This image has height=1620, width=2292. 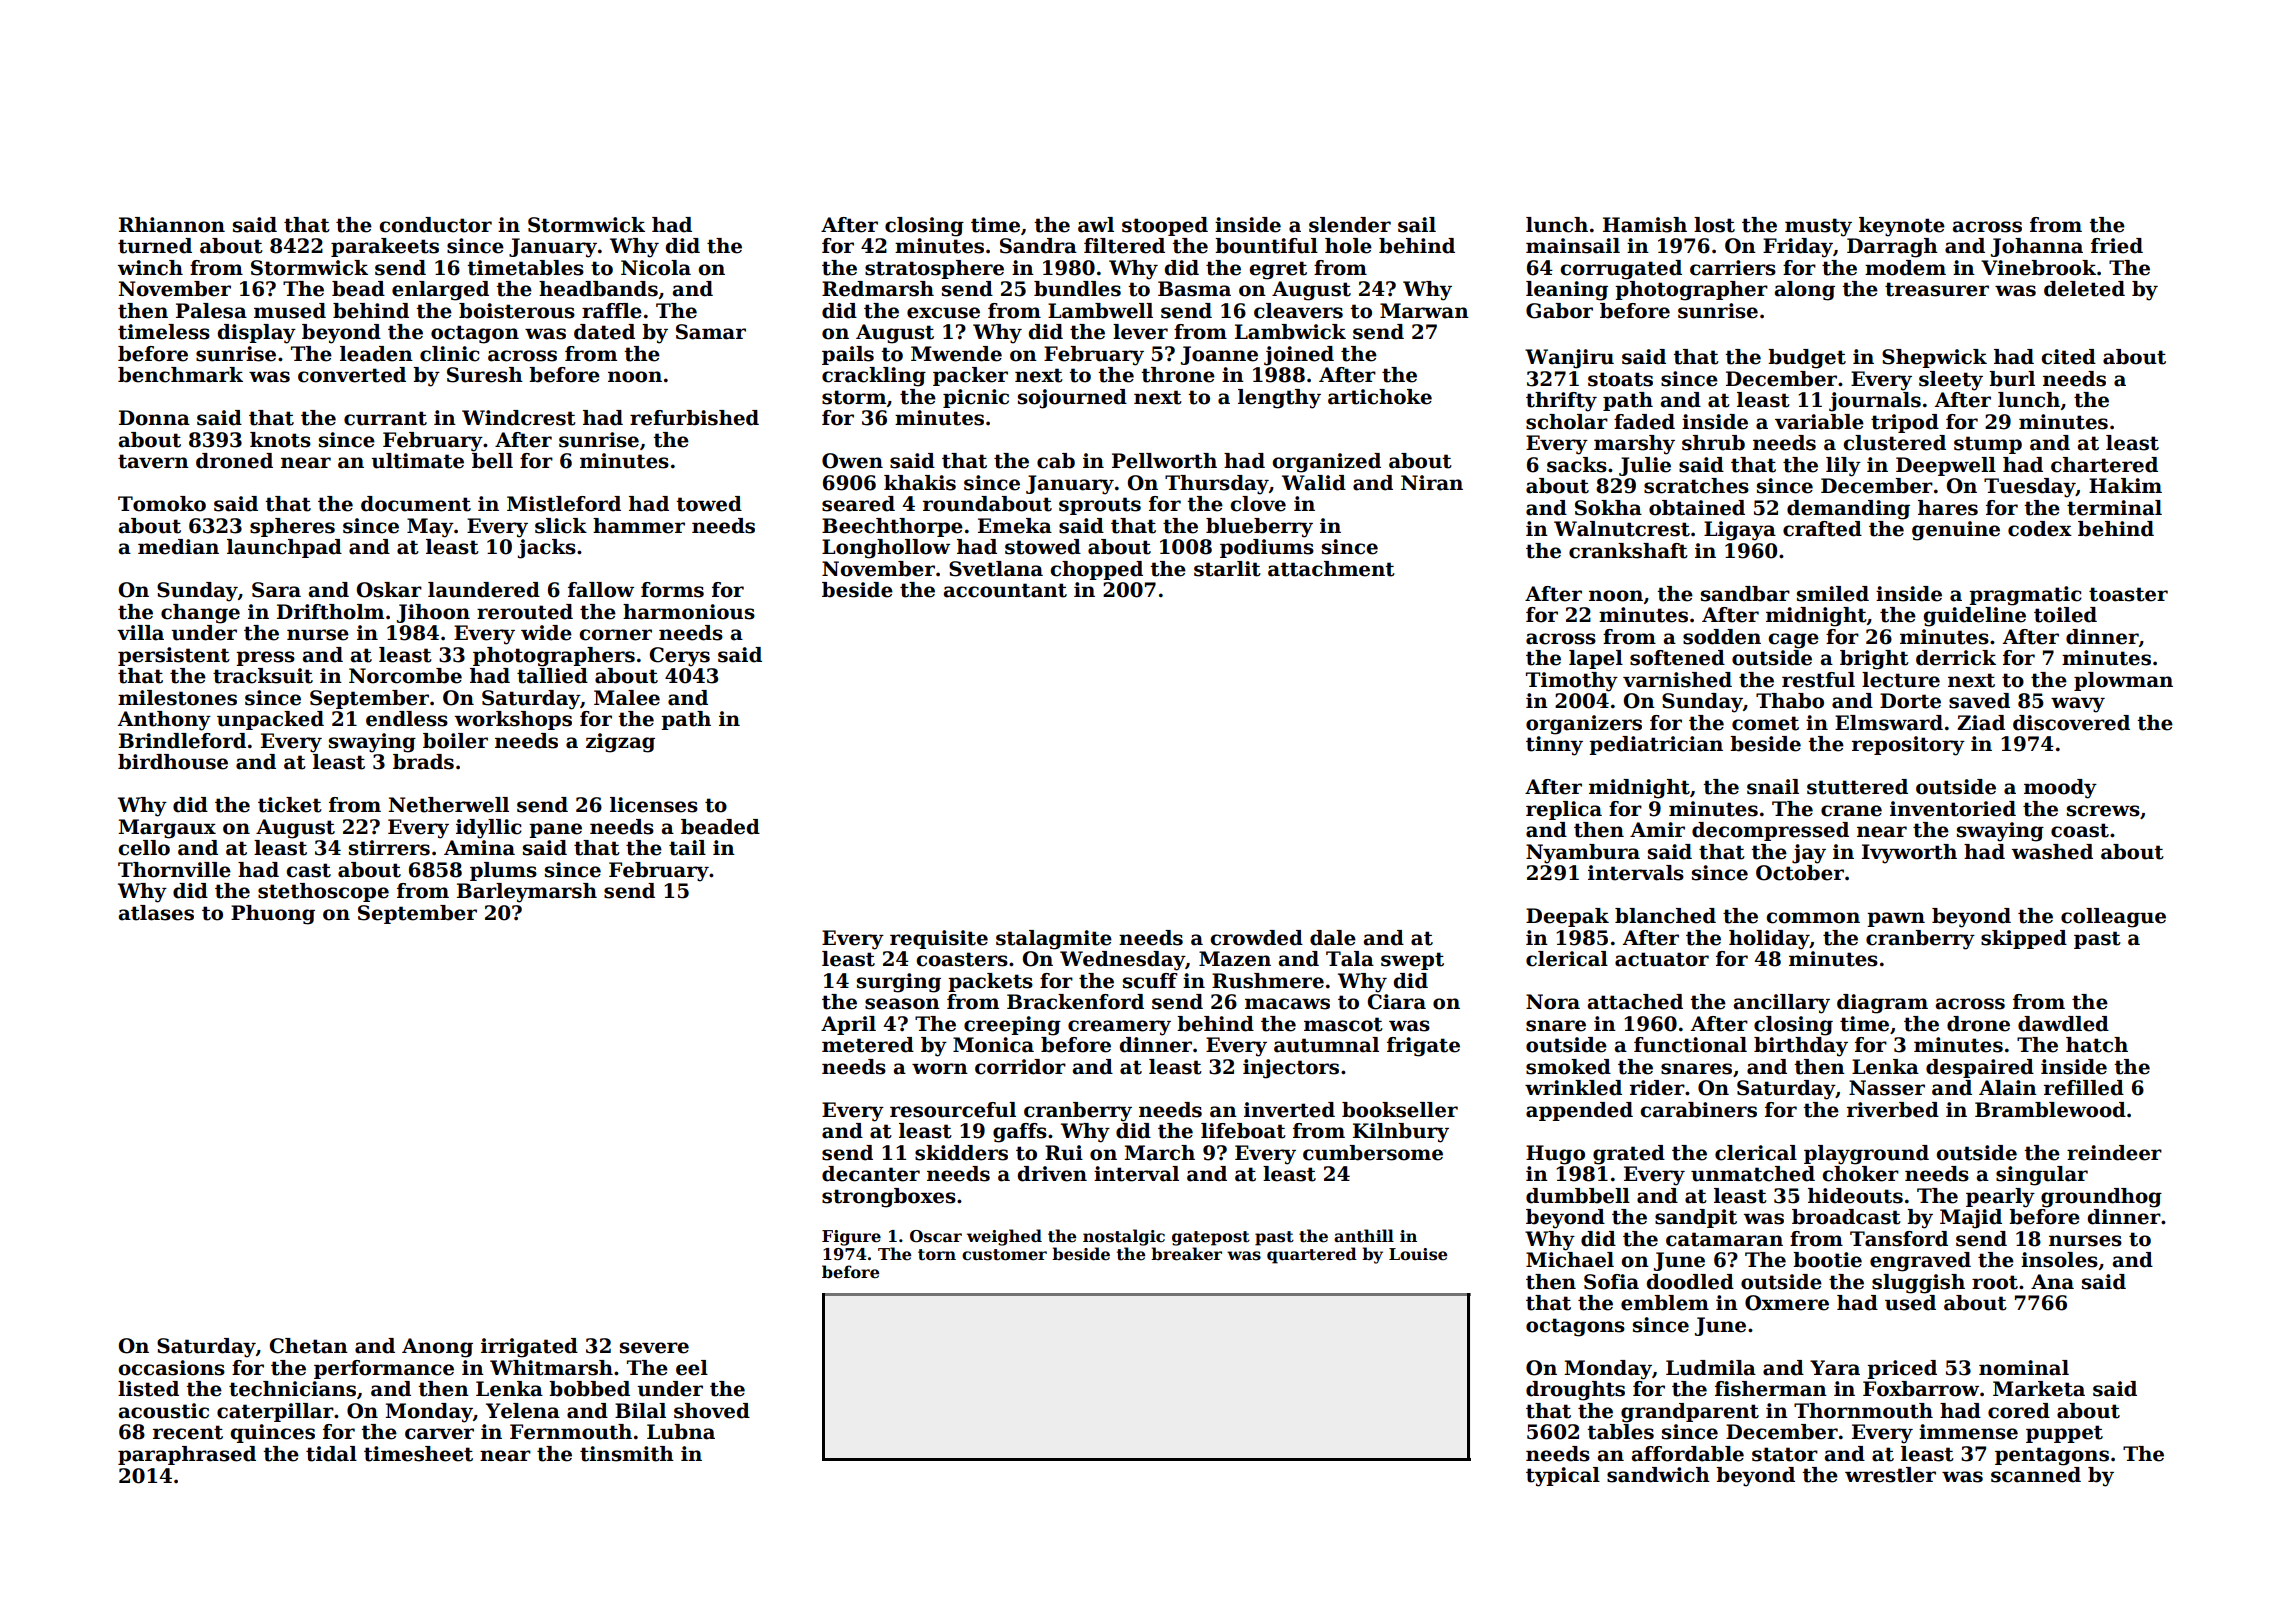 I want to click on Shepwick, so click(x=1934, y=358).
